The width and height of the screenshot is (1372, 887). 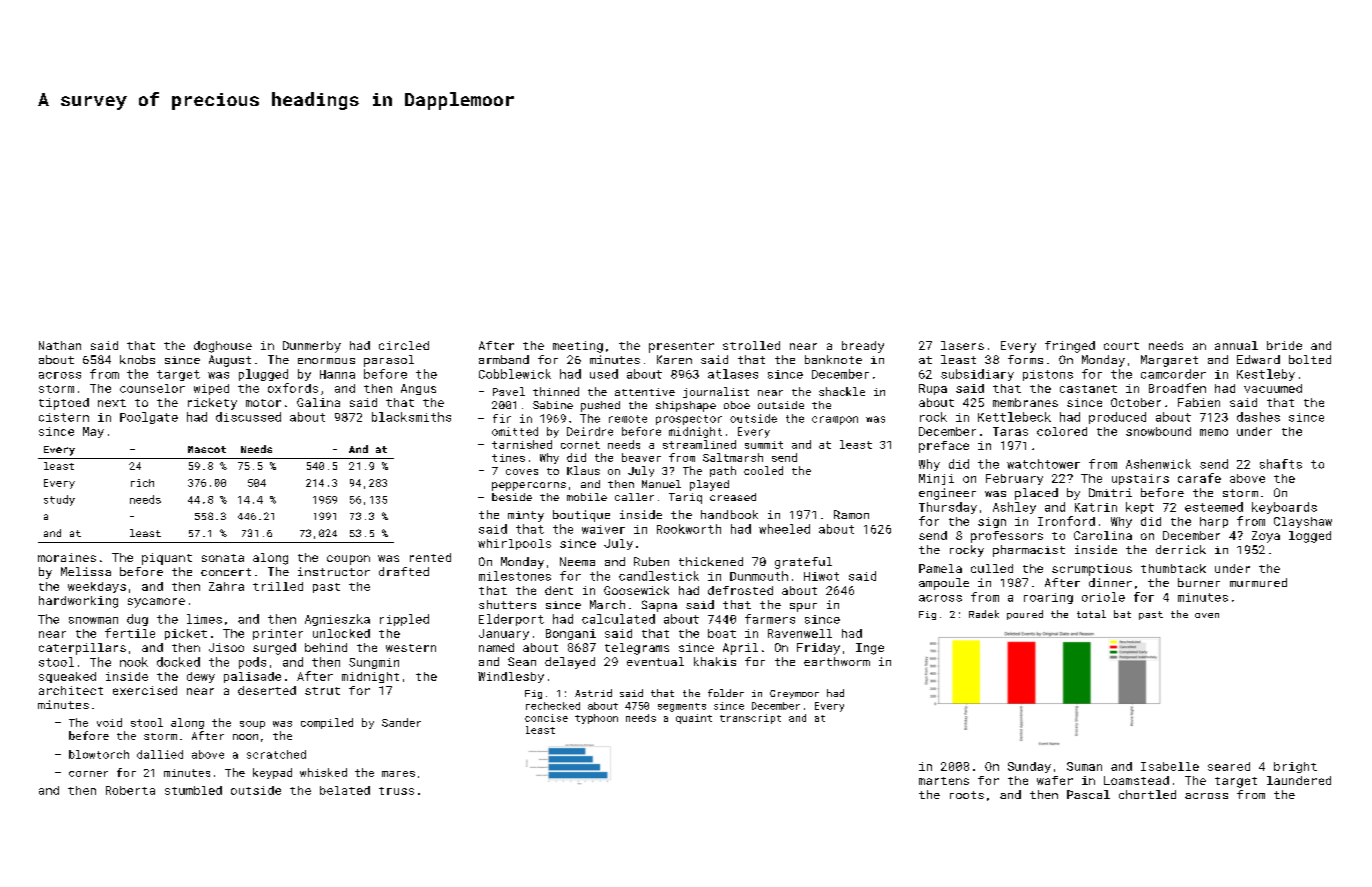 I want to click on oven, so click(x=1207, y=615).
